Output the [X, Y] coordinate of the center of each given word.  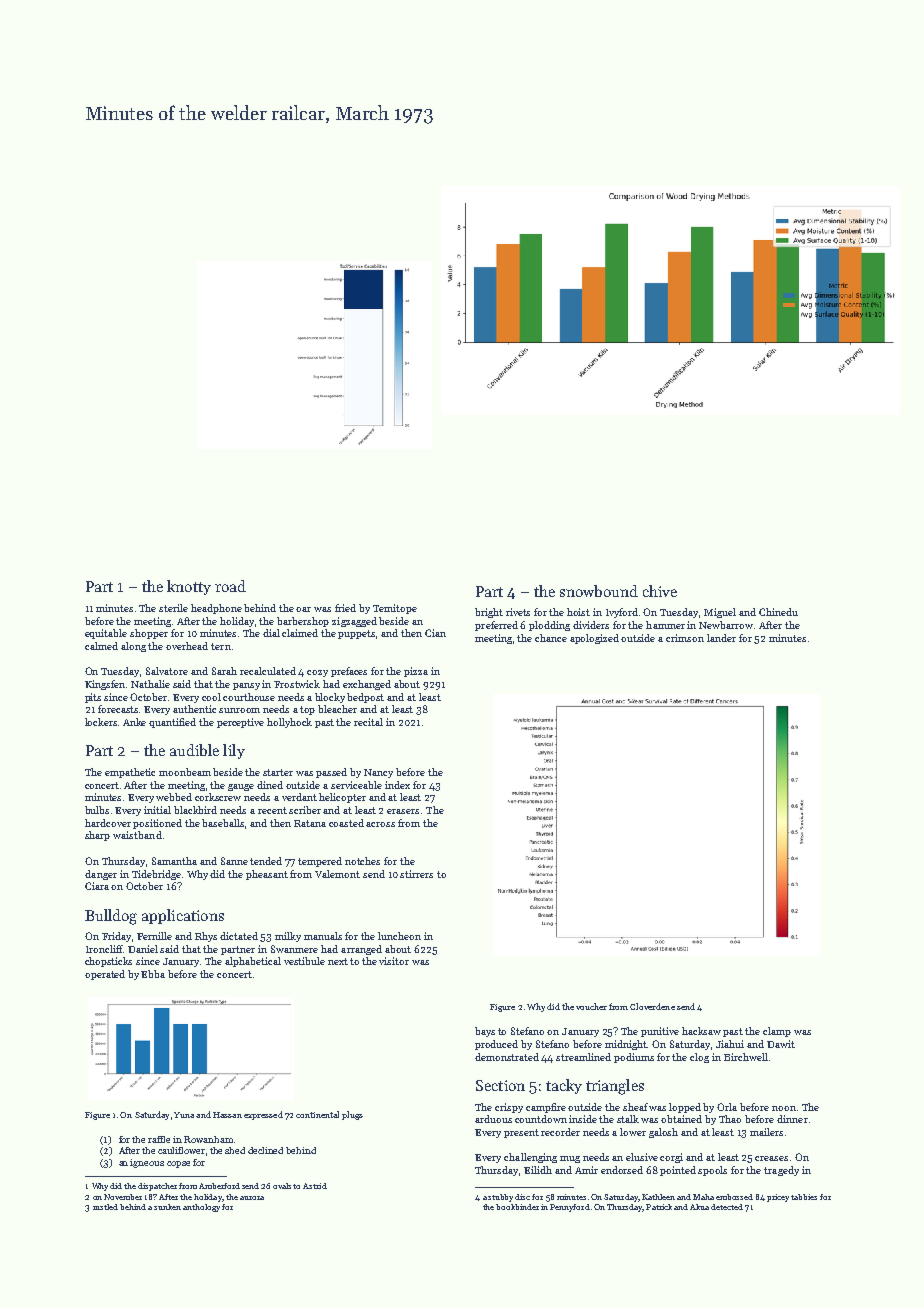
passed [331, 773]
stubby [500, 1198]
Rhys [206, 937]
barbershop [303, 622]
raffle [159, 1139]
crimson [685, 638]
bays [485, 1032]
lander [721, 638]
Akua [699, 1207]
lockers [101, 722]
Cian [435, 633]
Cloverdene [652, 1006]
